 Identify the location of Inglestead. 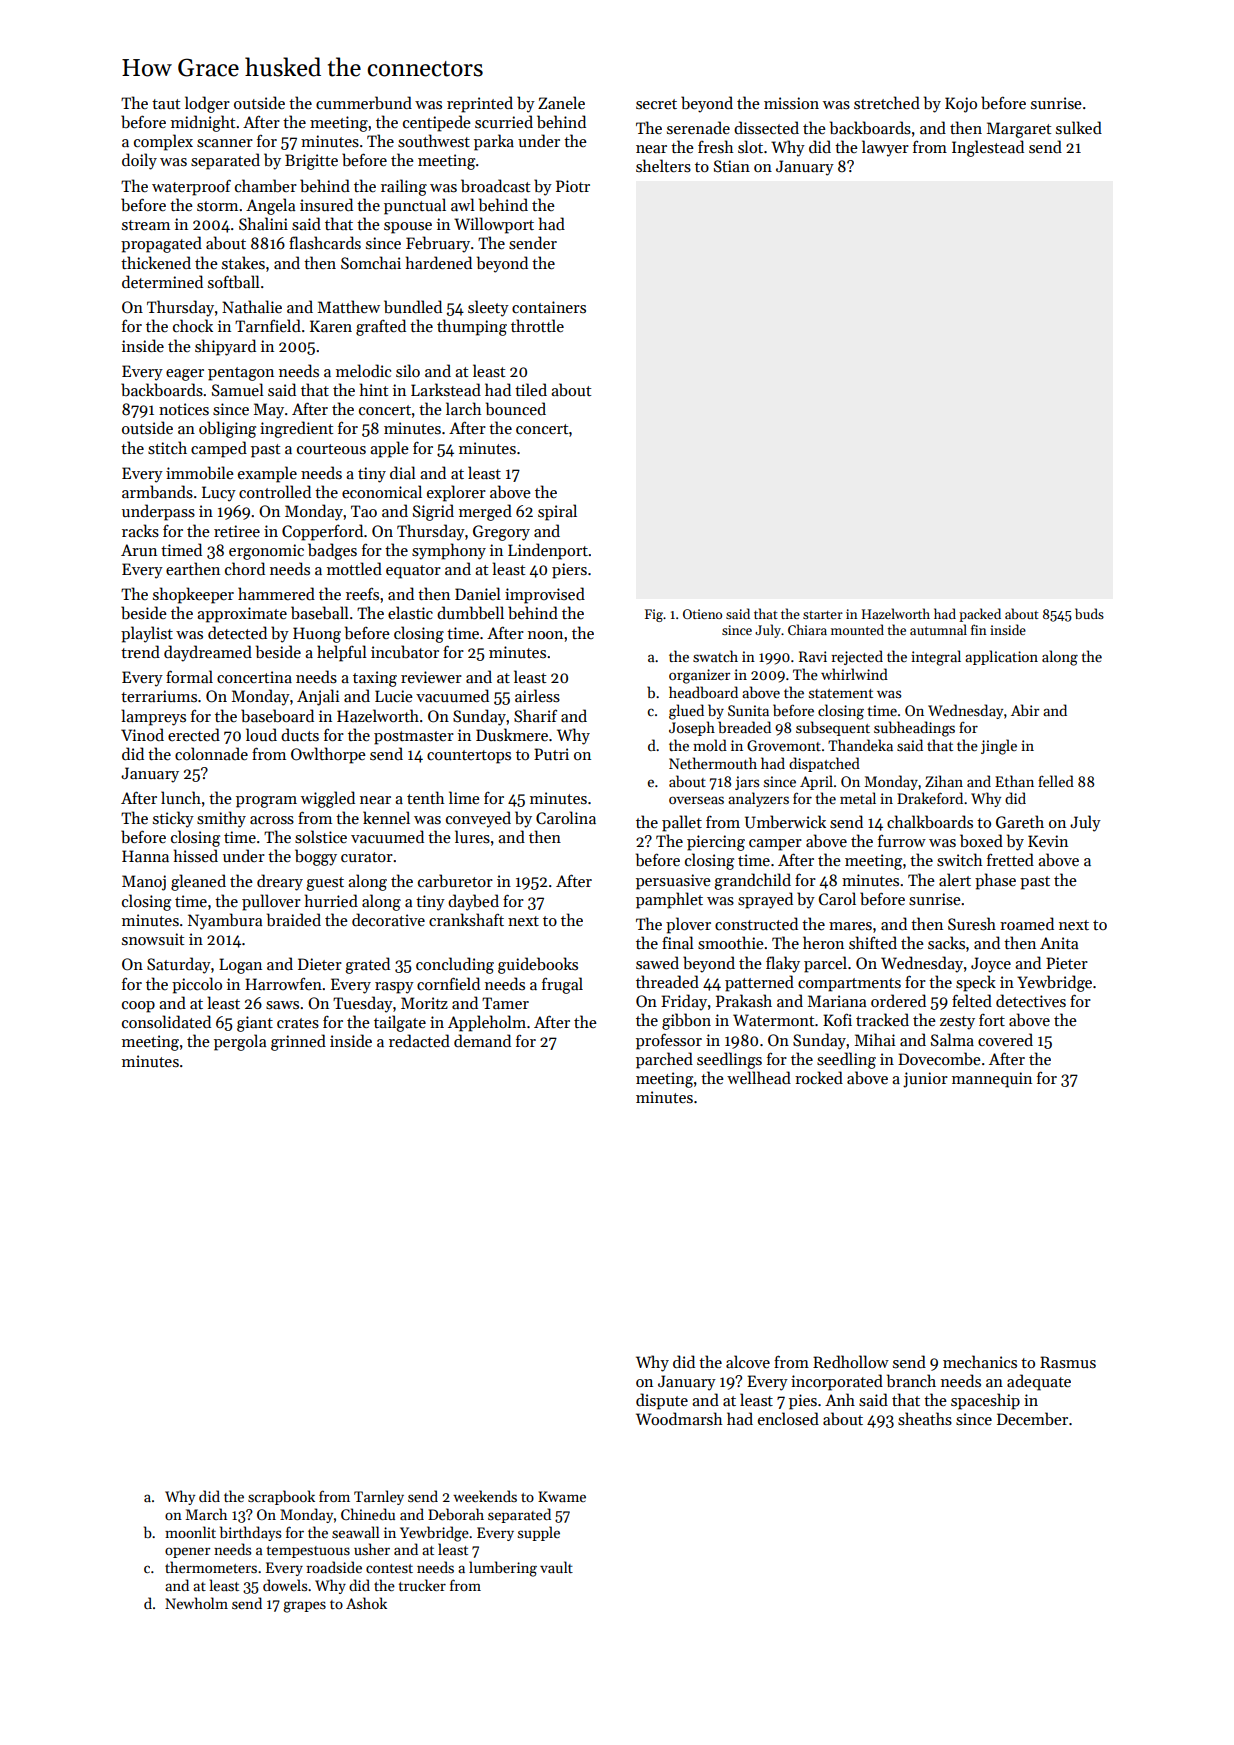
(988, 148).
